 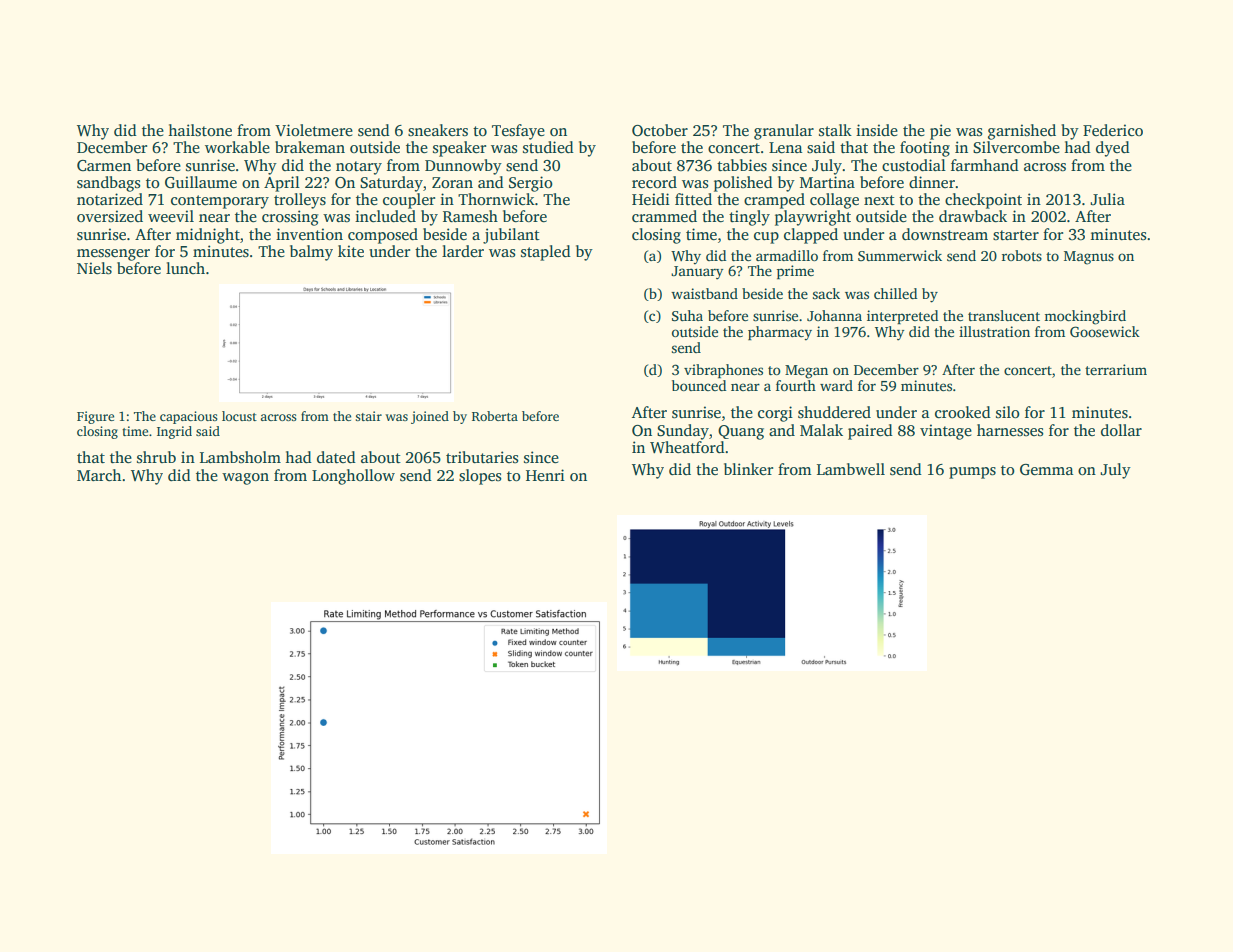 I want to click on blinker, so click(x=748, y=469).
